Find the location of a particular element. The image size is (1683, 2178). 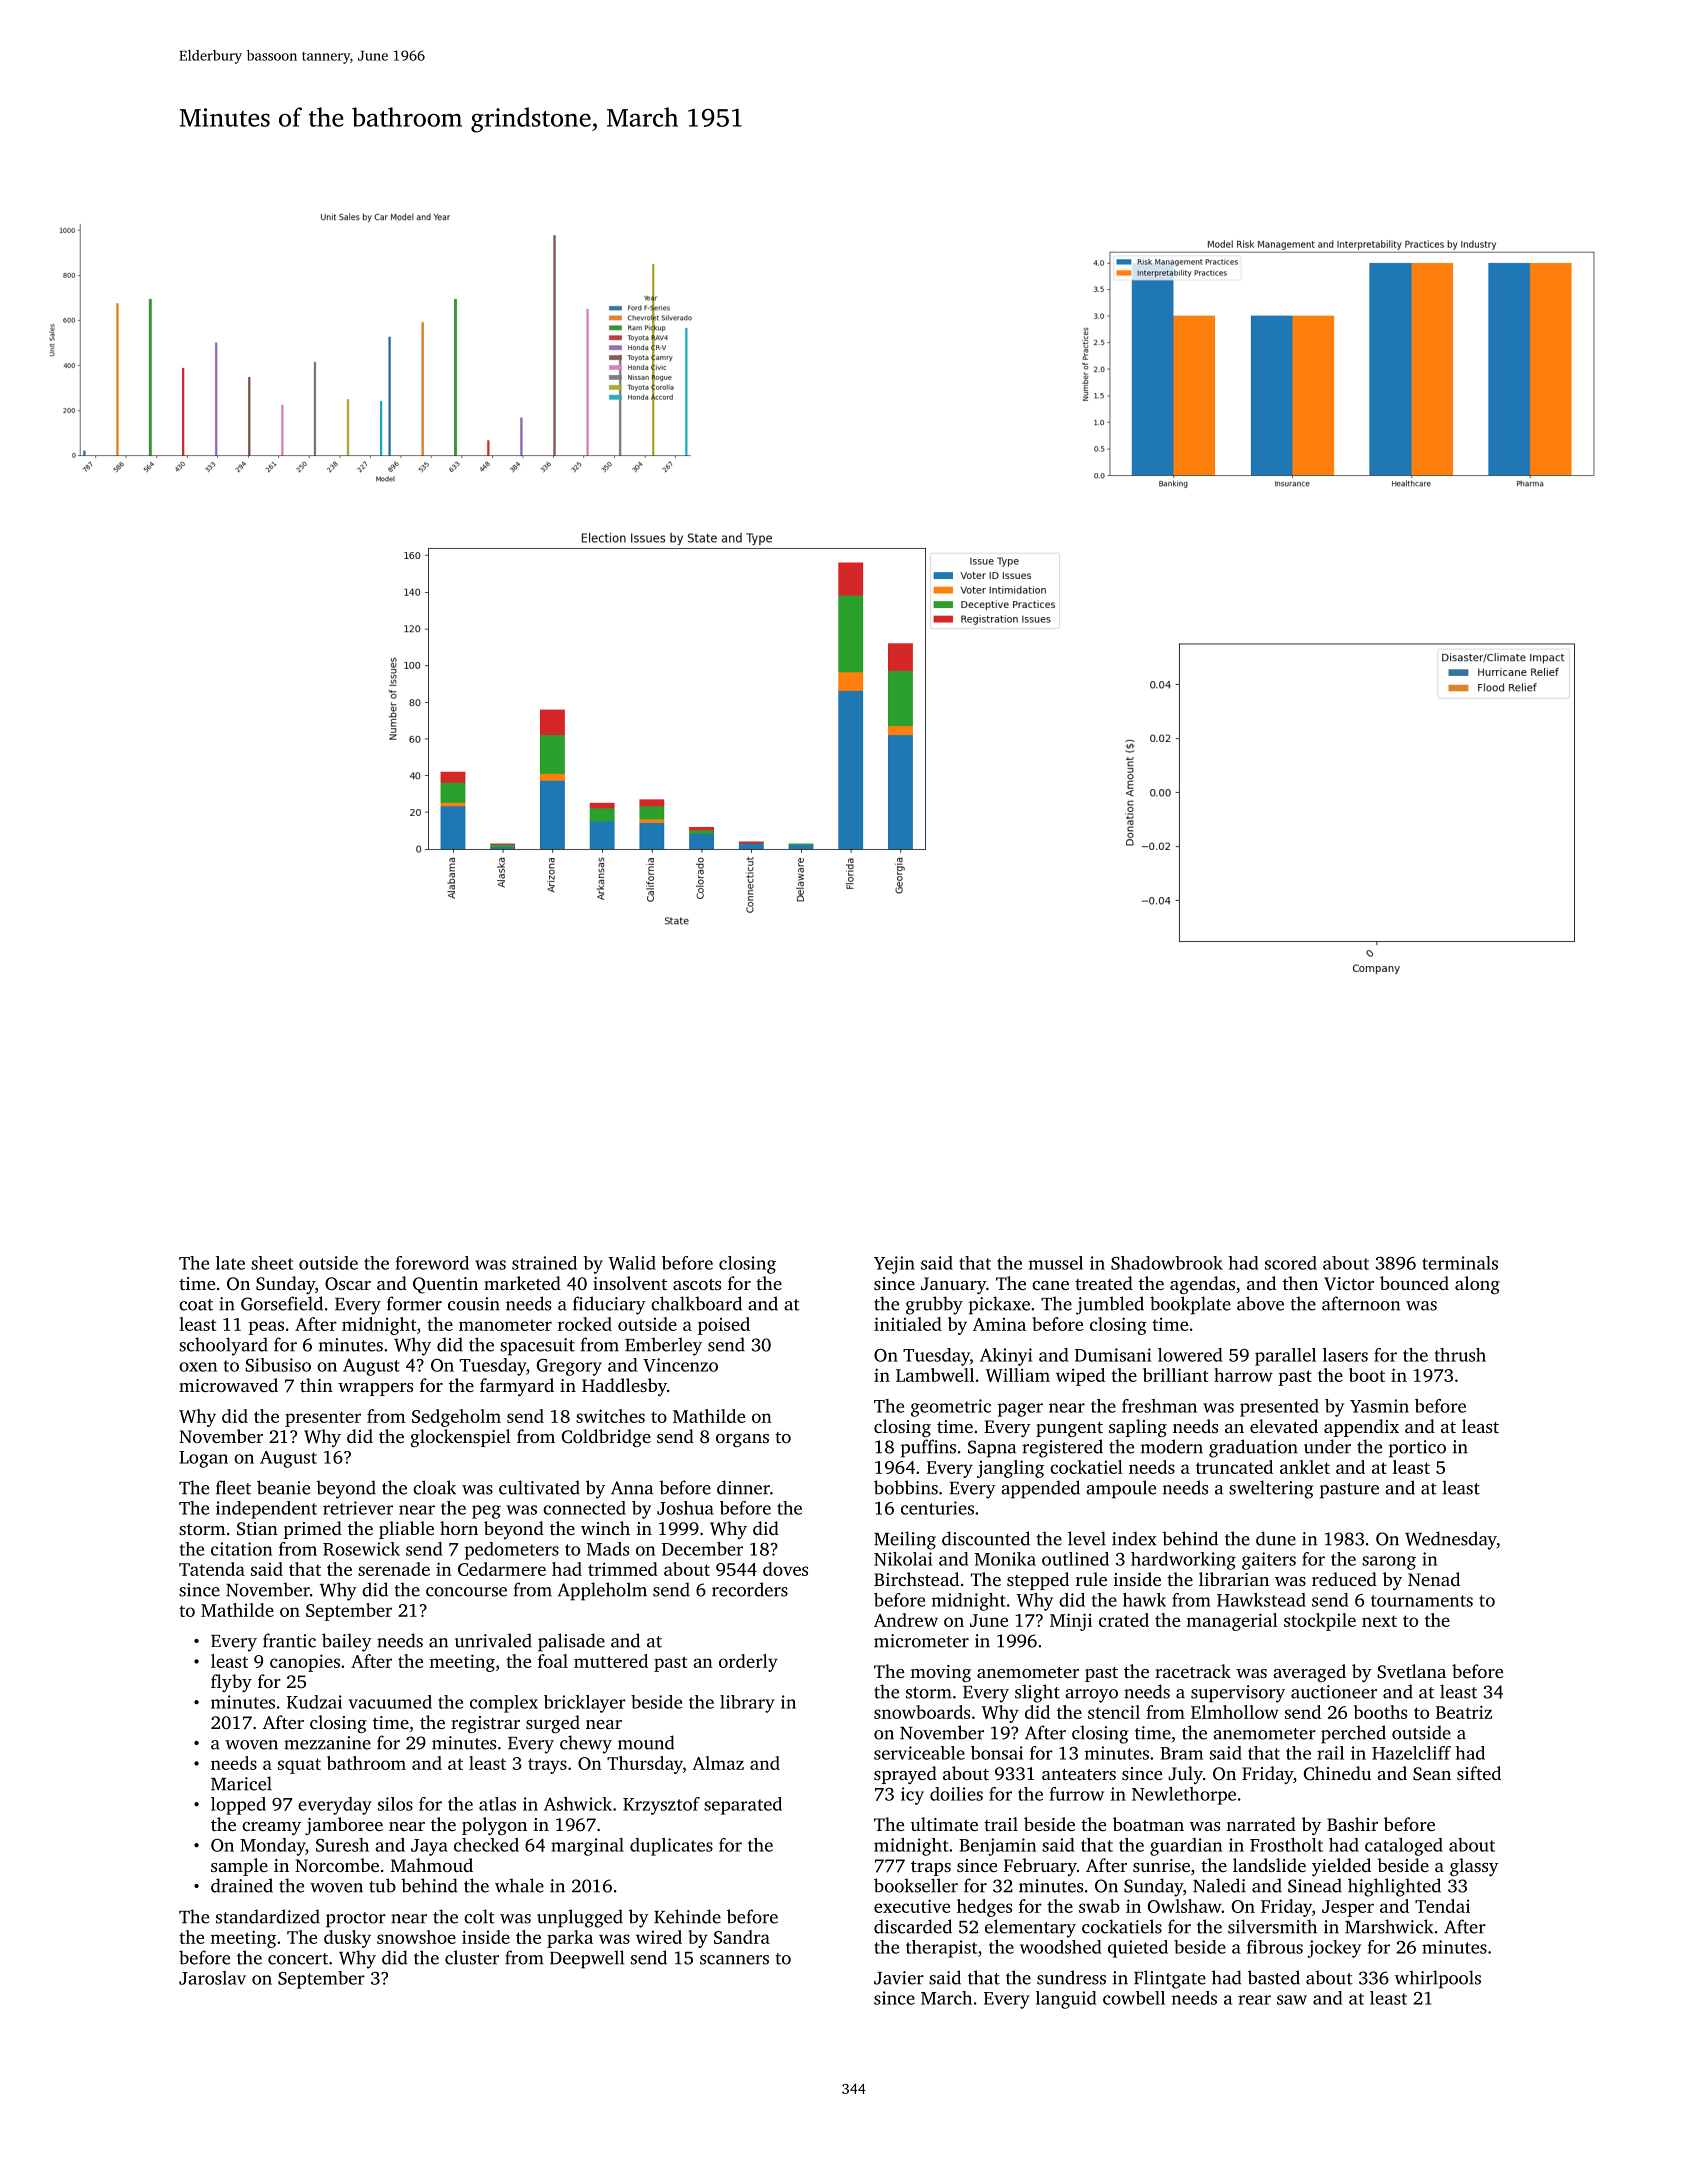

creamy is located at coordinates (271, 1828).
